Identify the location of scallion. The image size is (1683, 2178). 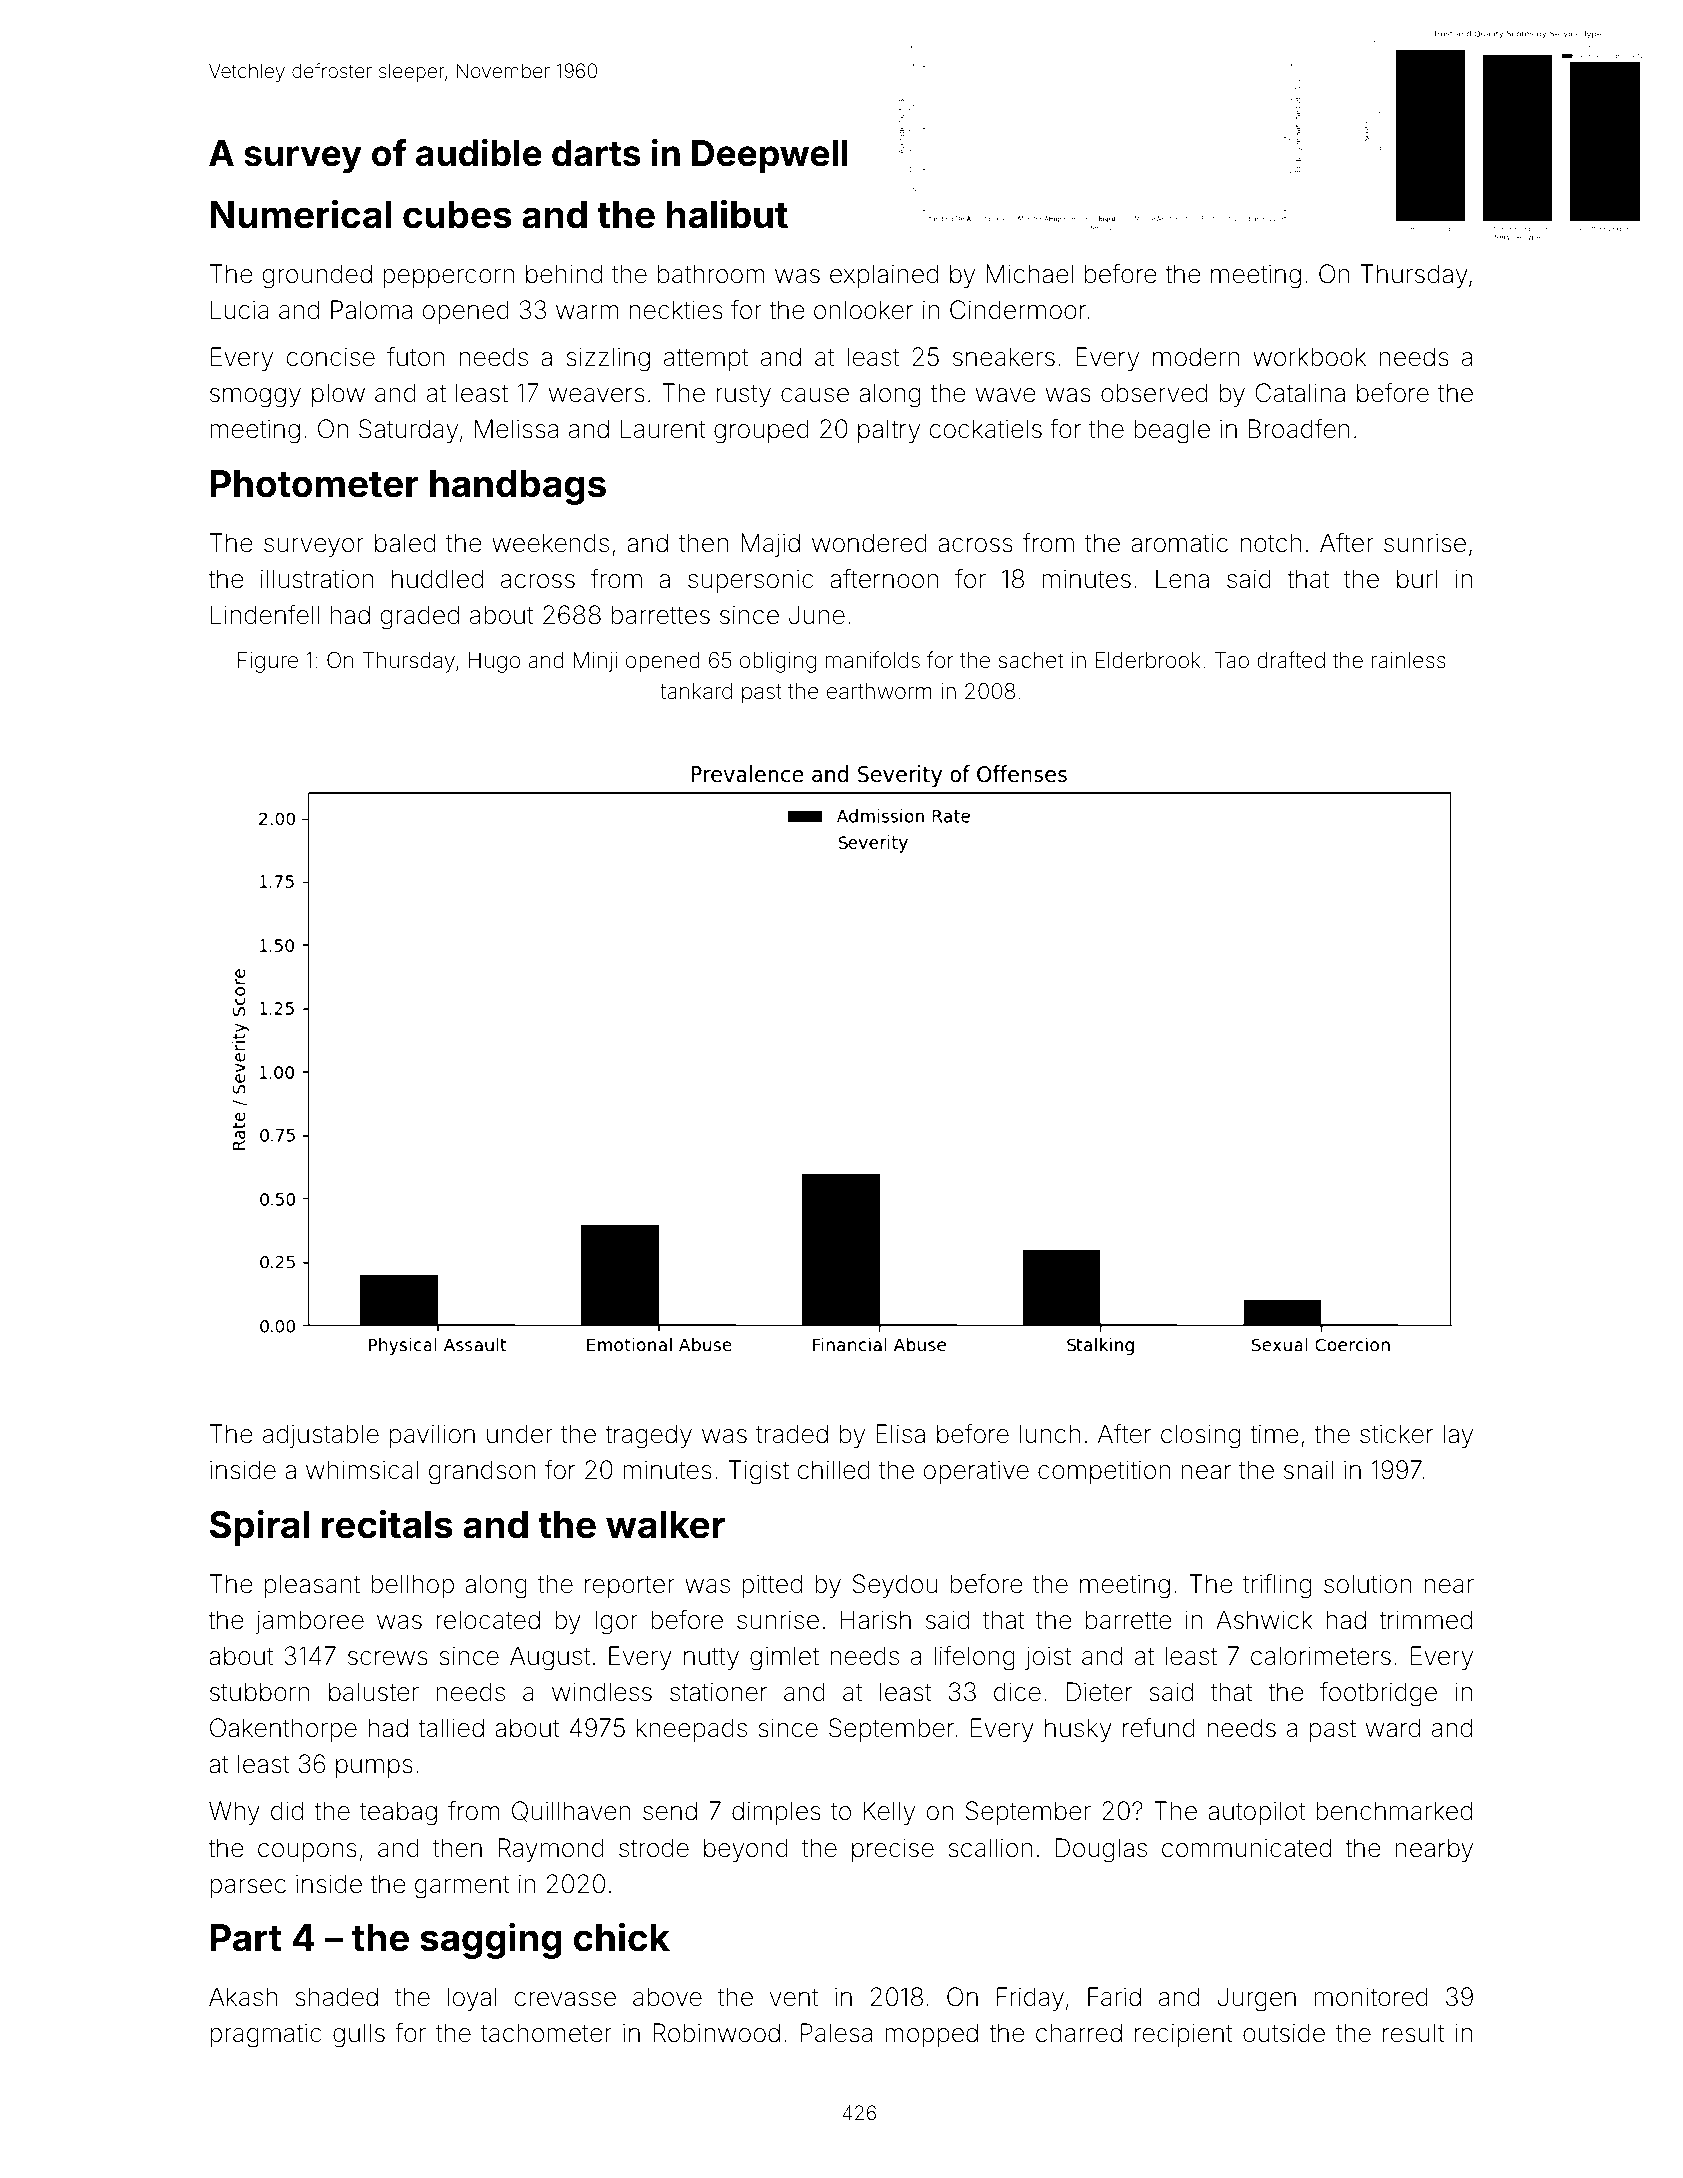
(990, 1848).
